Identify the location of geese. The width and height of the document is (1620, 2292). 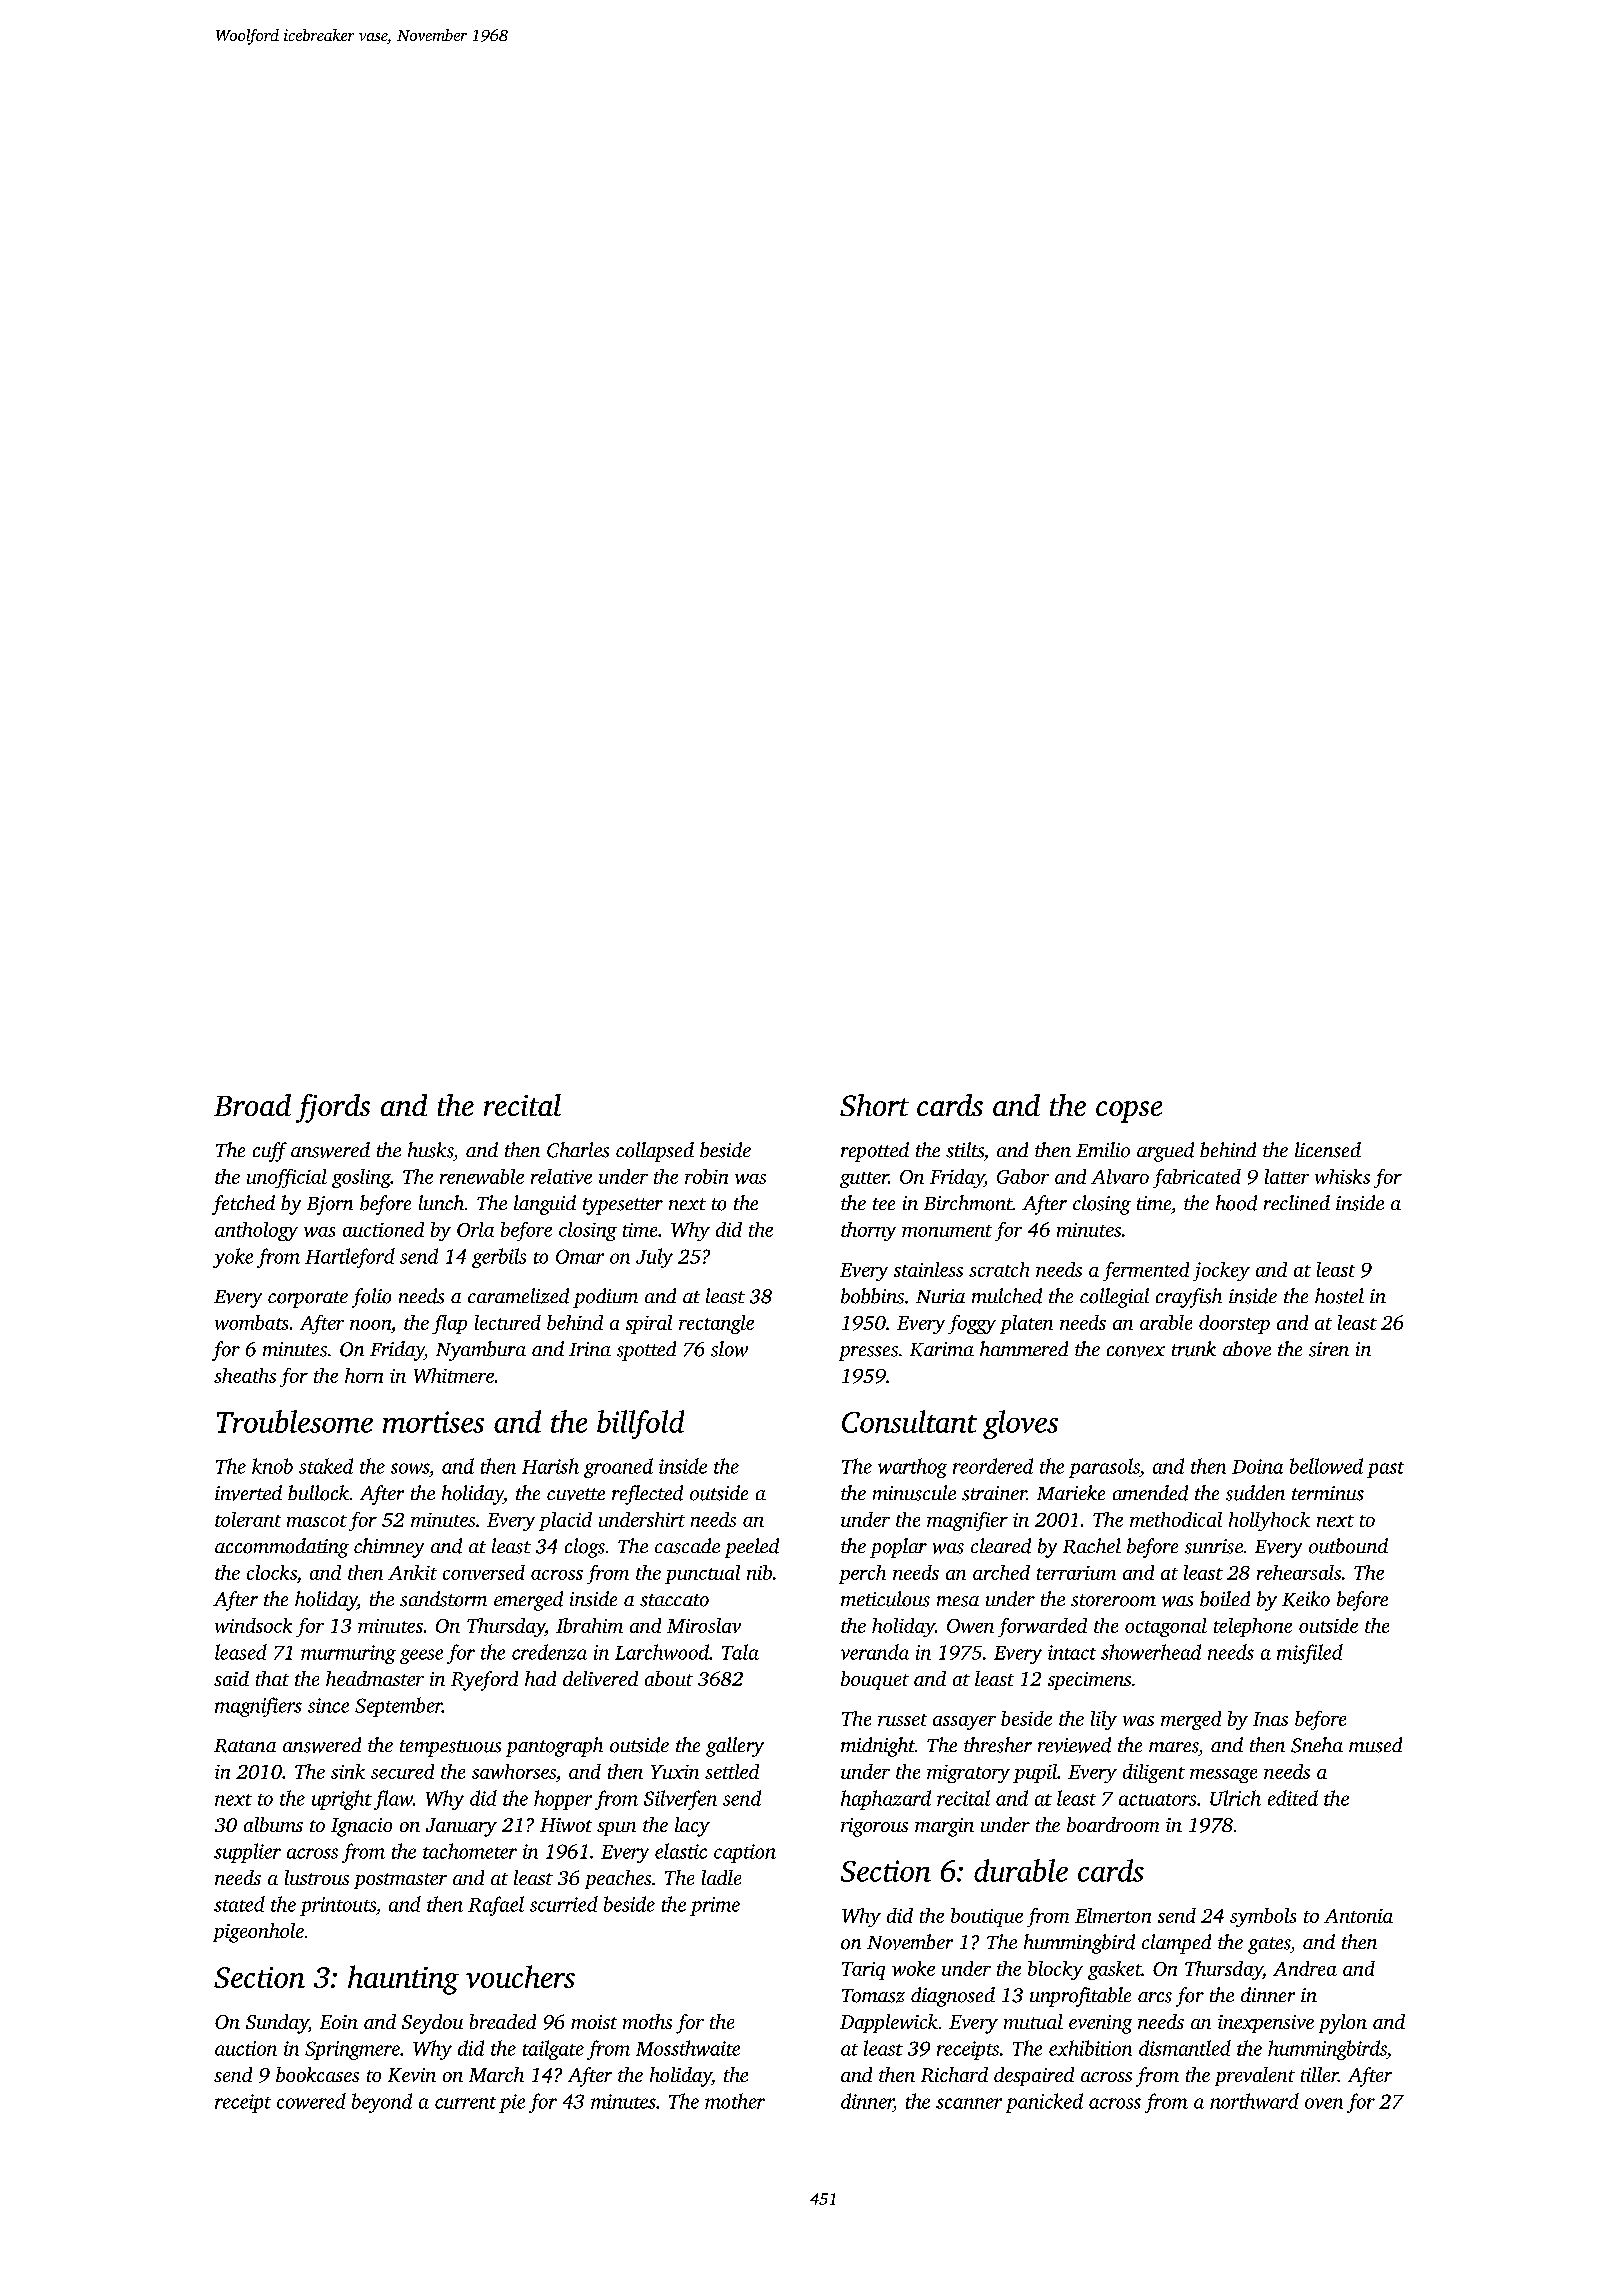
(421, 1656).
